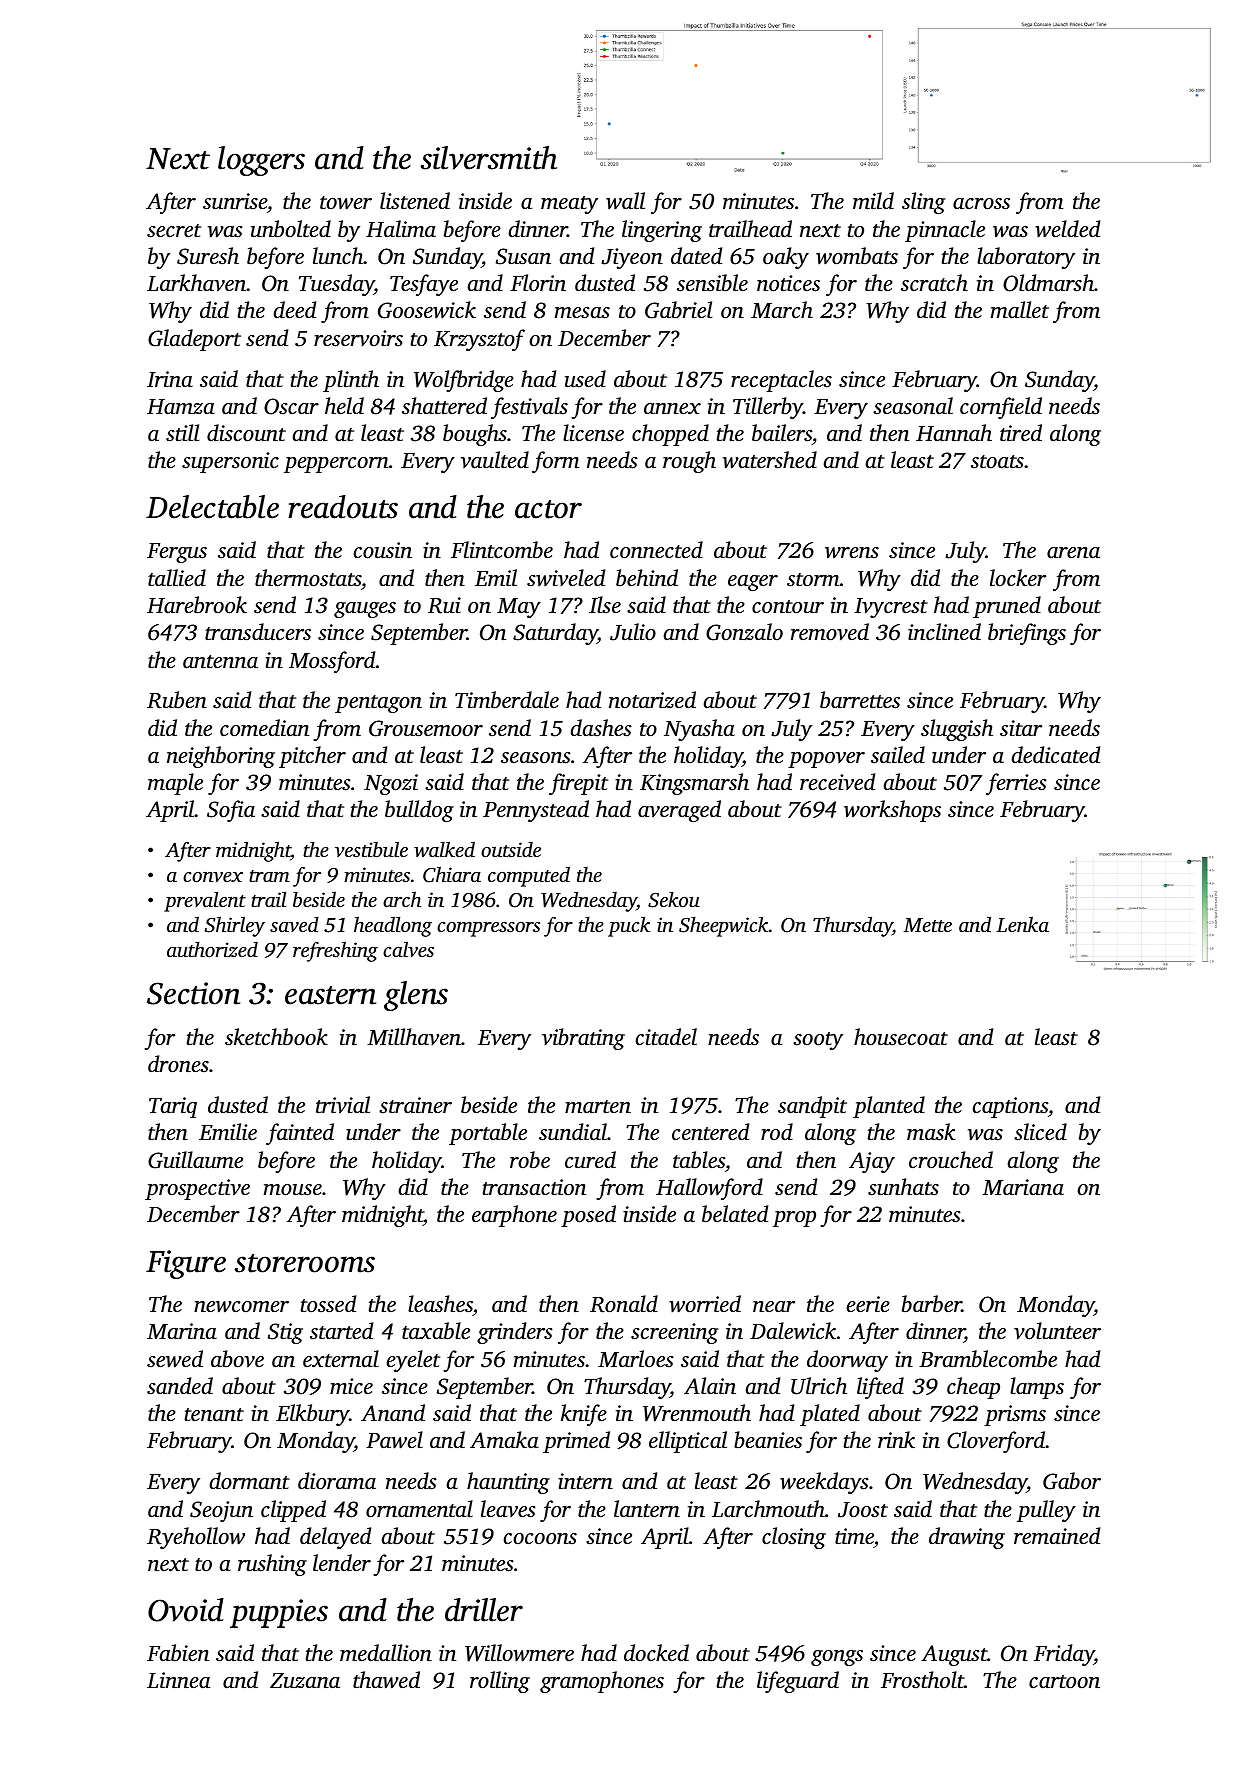 This page has width=1248, height=1765. Describe the element at coordinates (170, 379) in the page. I see `Irina` at that location.
